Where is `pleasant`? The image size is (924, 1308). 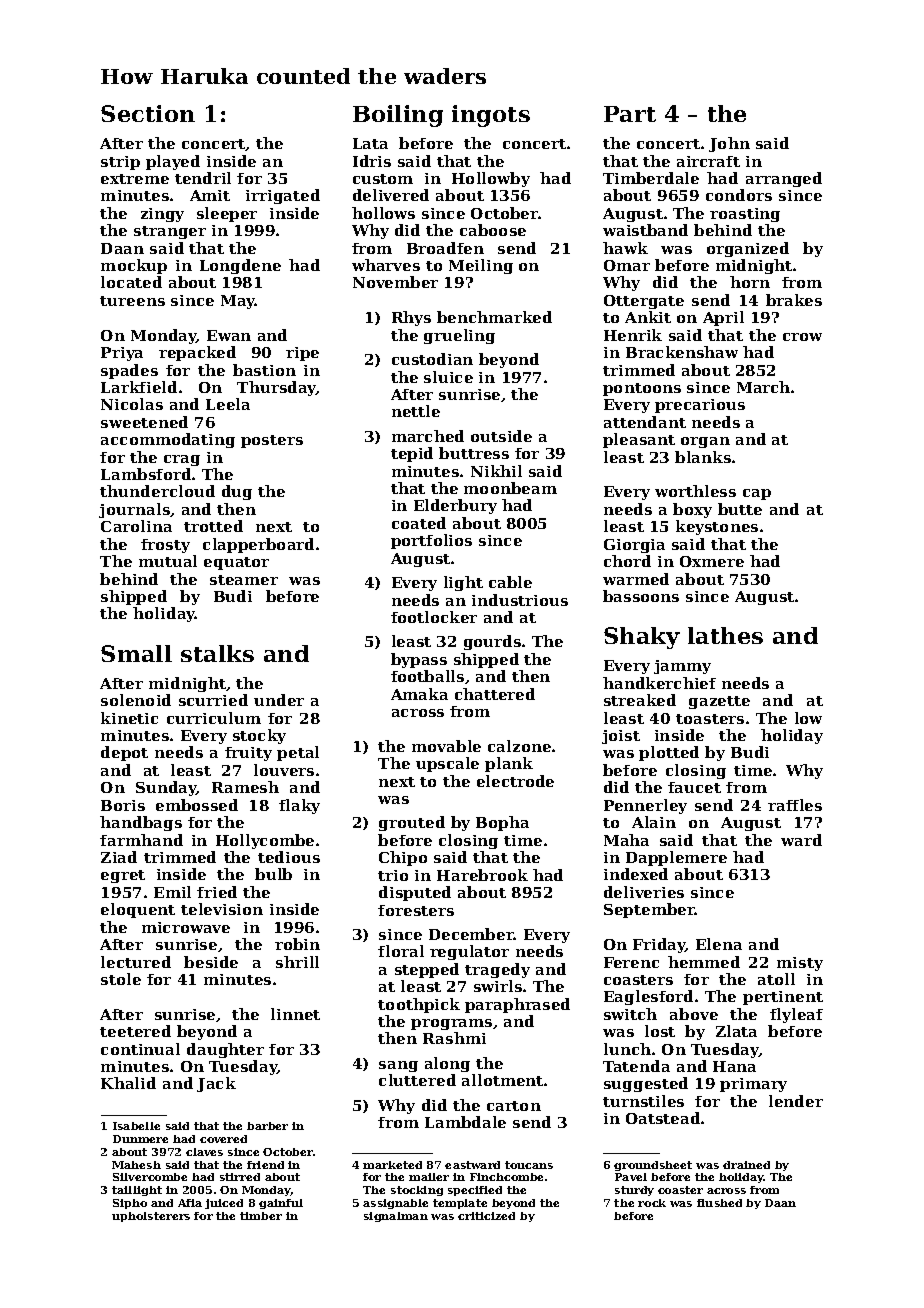 pleasant is located at coordinates (639, 440).
